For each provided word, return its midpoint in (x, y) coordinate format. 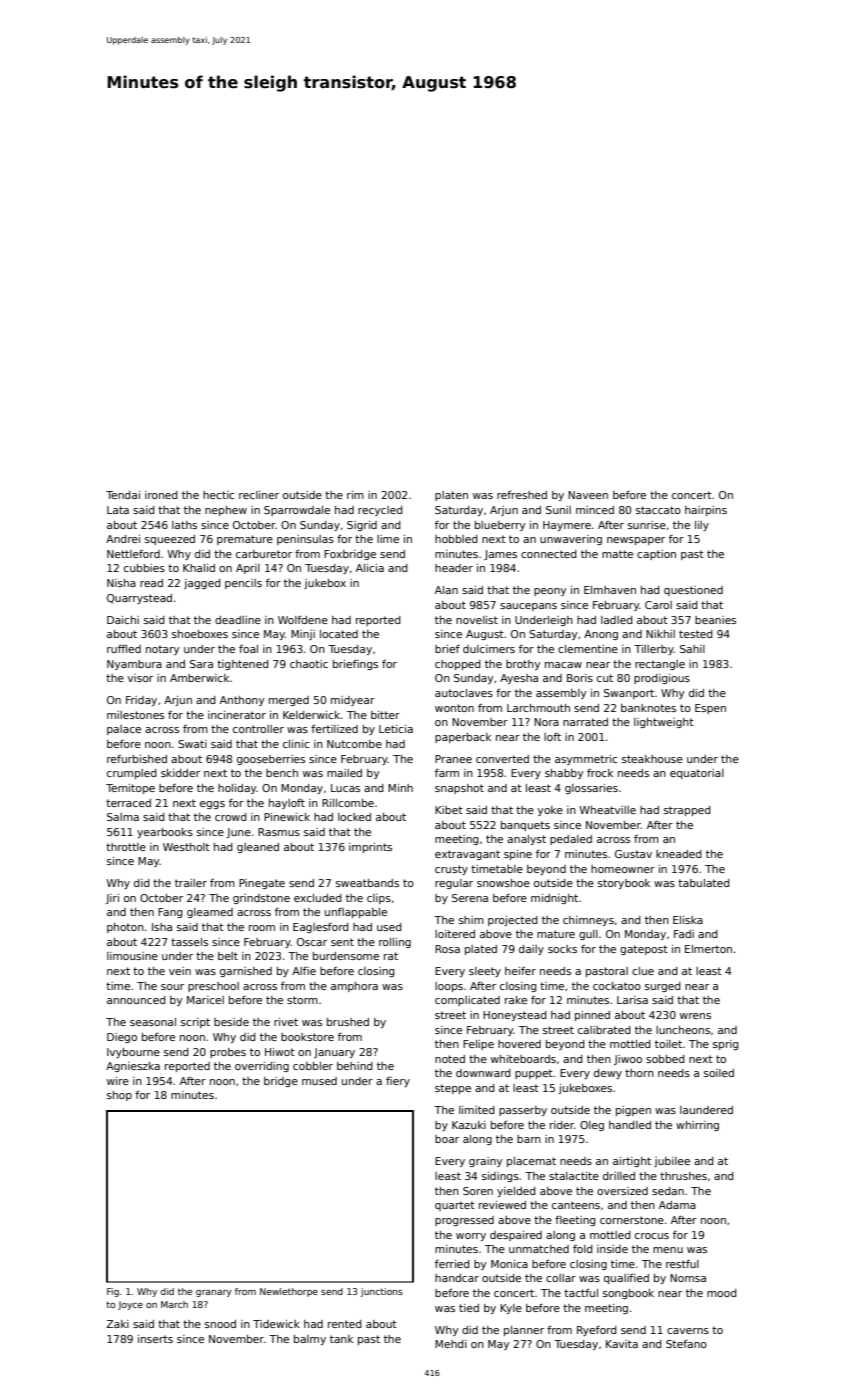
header (454, 568)
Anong (601, 635)
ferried (452, 1264)
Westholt (186, 847)
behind (355, 1066)
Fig (113, 1292)
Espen (710, 709)
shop (119, 1096)
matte (617, 554)
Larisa (632, 1000)
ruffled (124, 649)
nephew (226, 511)
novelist (477, 620)
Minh (400, 788)
